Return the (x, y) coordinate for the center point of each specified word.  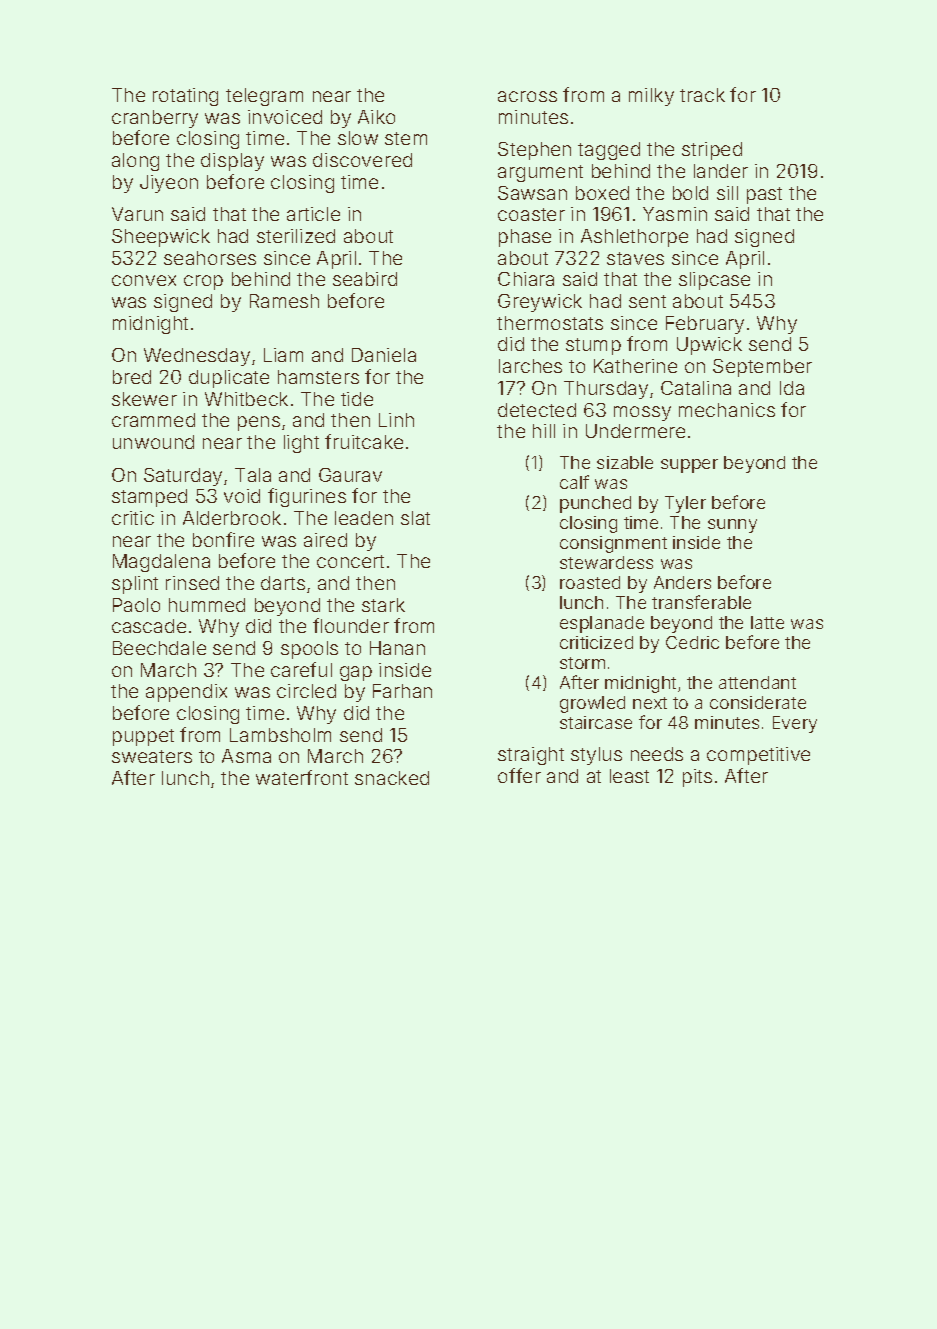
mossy (642, 413)
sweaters (152, 756)
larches (530, 366)
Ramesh (284, 301)
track (702, 95)
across (527, 96)
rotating (185, 97)
